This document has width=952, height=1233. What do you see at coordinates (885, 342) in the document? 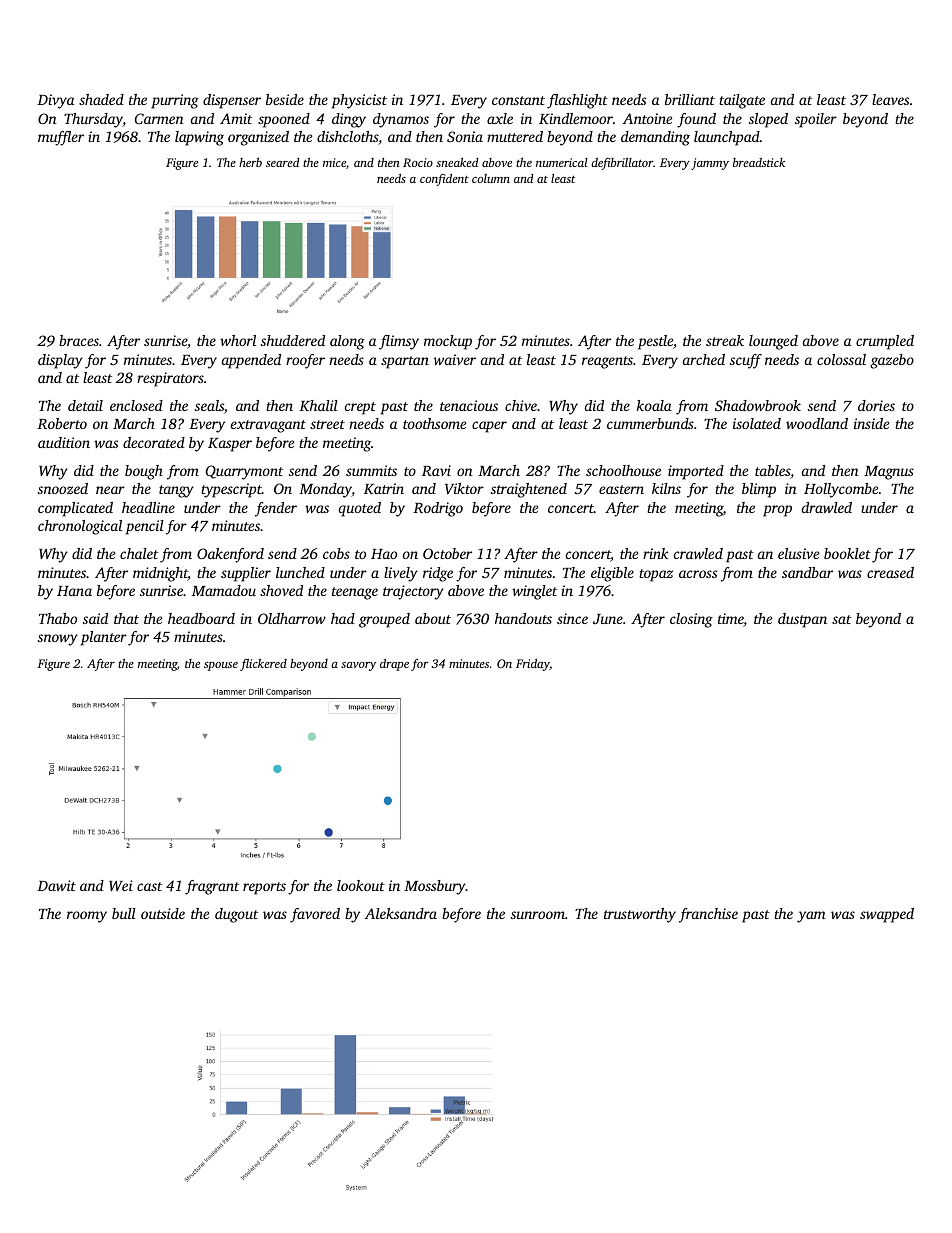
I see `crumpled` at bounding box center [885, 342].
